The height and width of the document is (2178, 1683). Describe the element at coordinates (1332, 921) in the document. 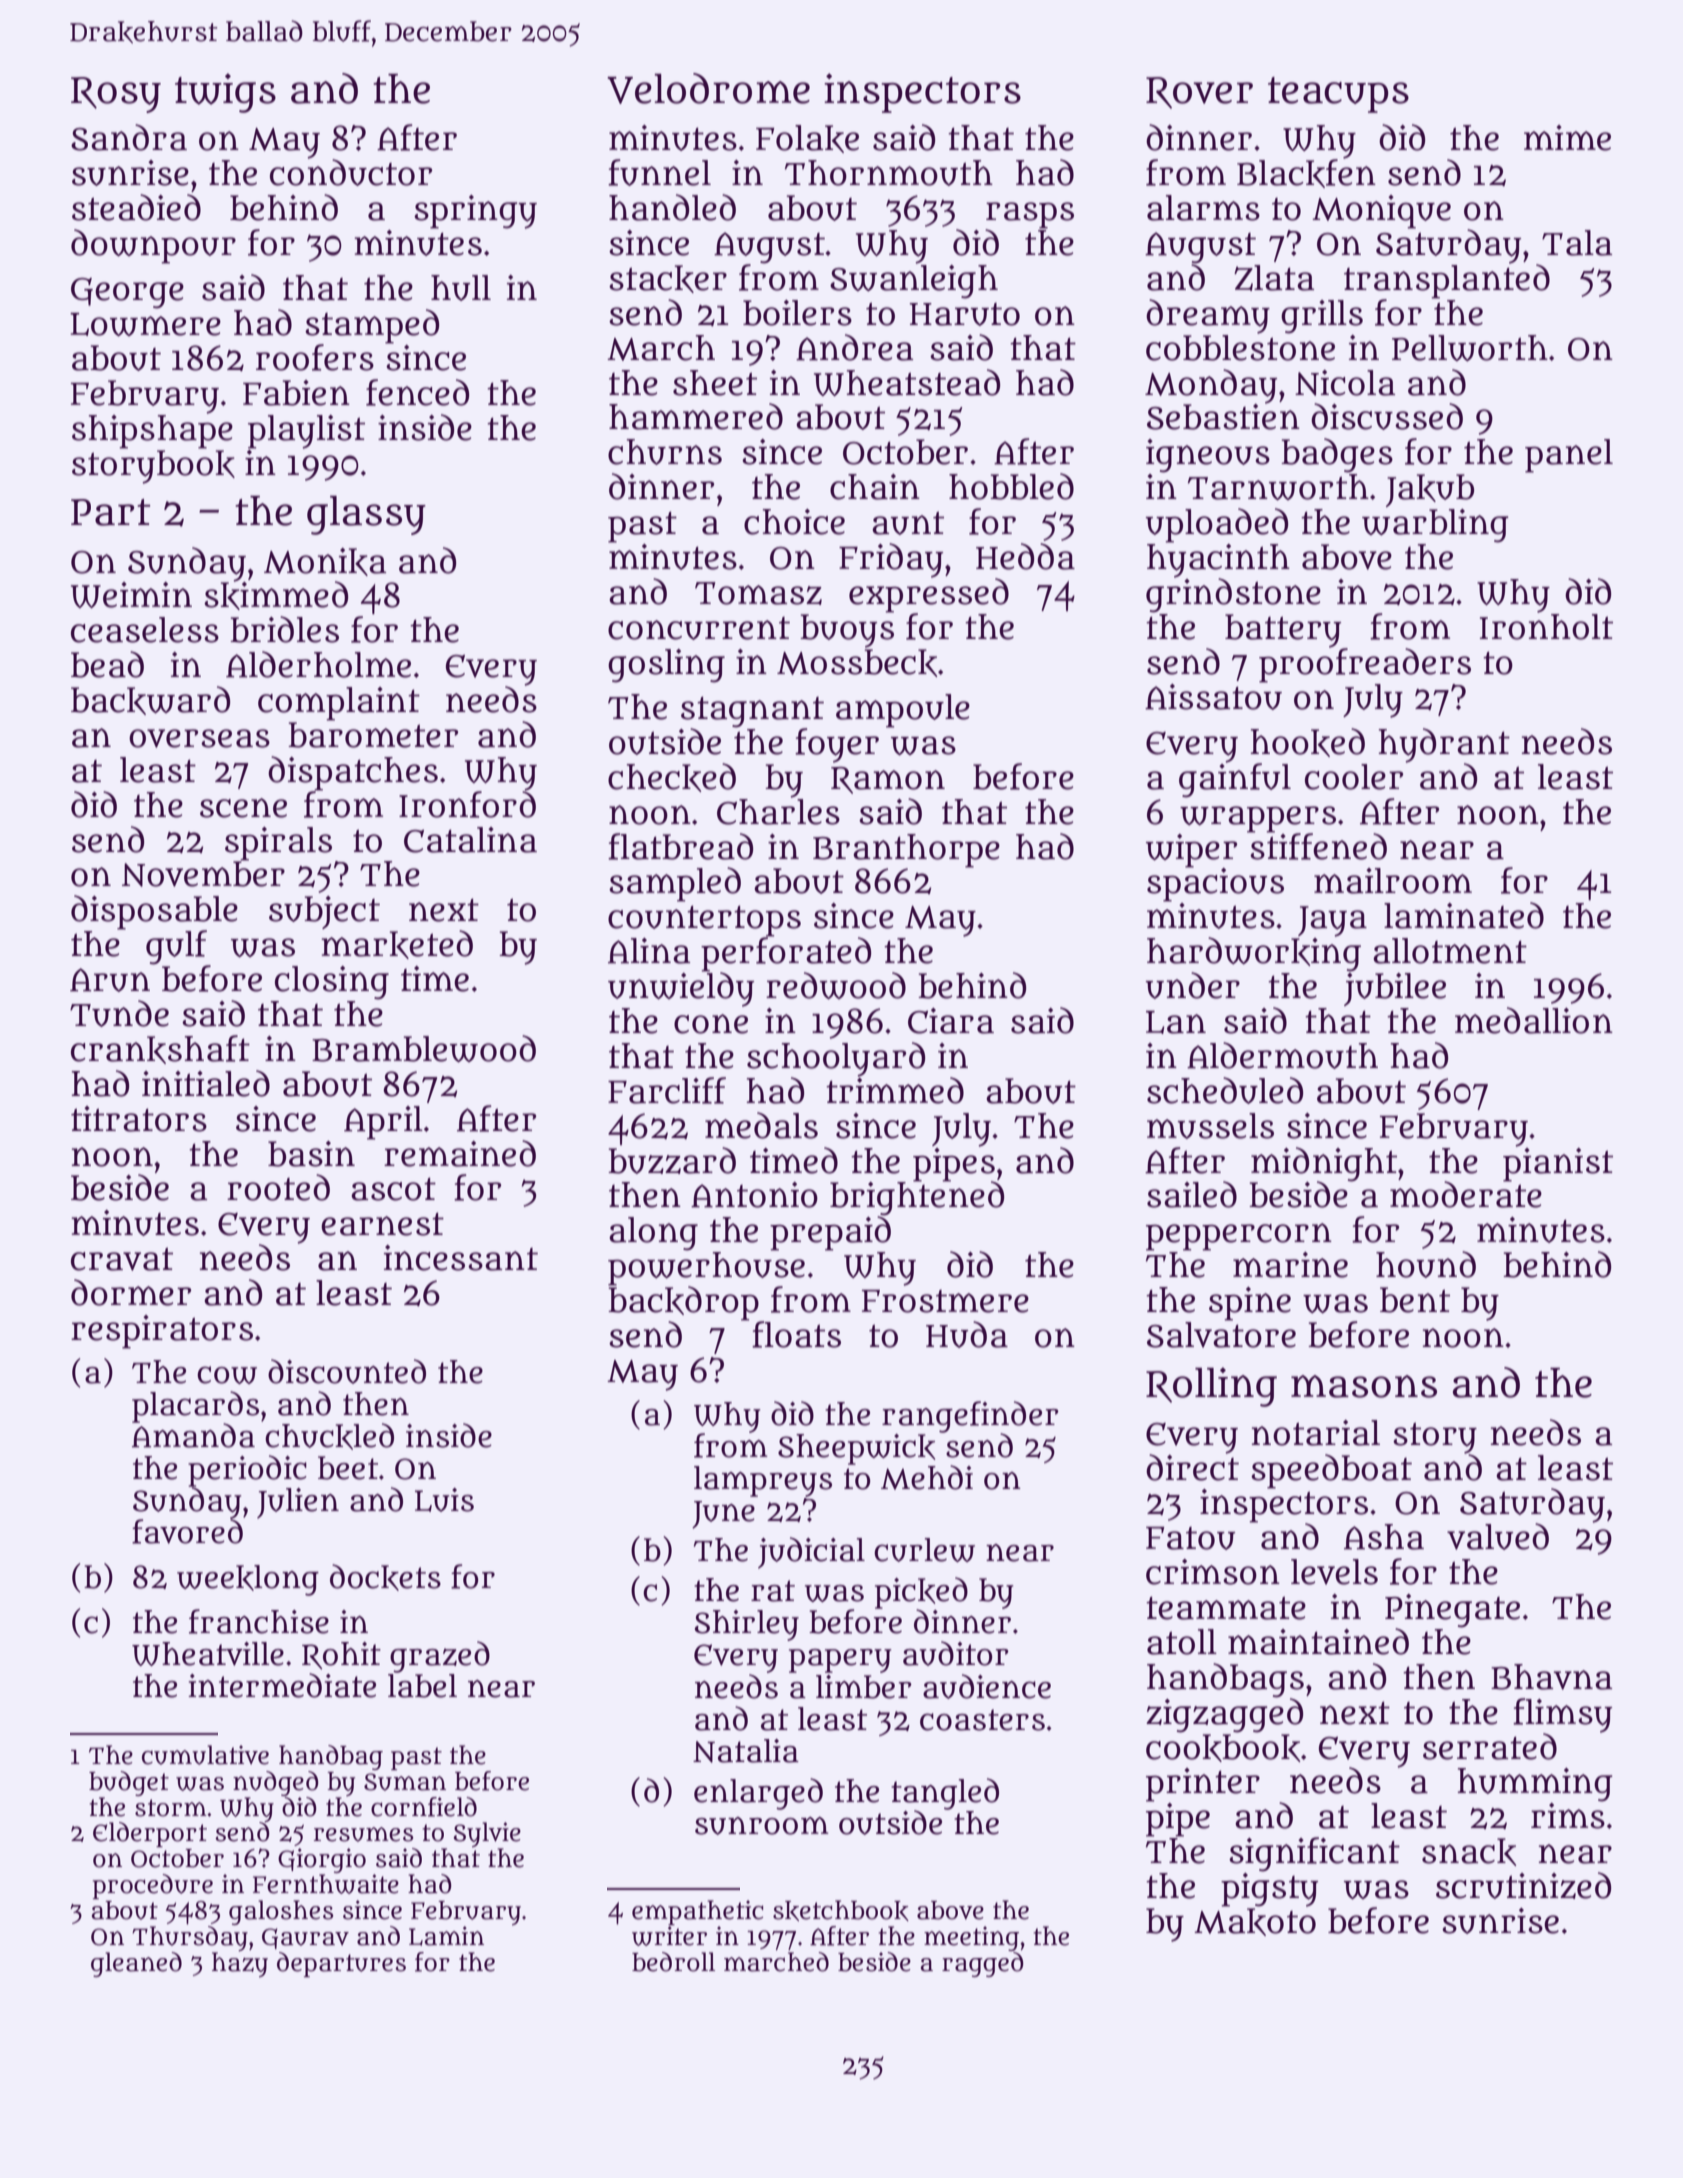

I see `Jaya` at that location.
